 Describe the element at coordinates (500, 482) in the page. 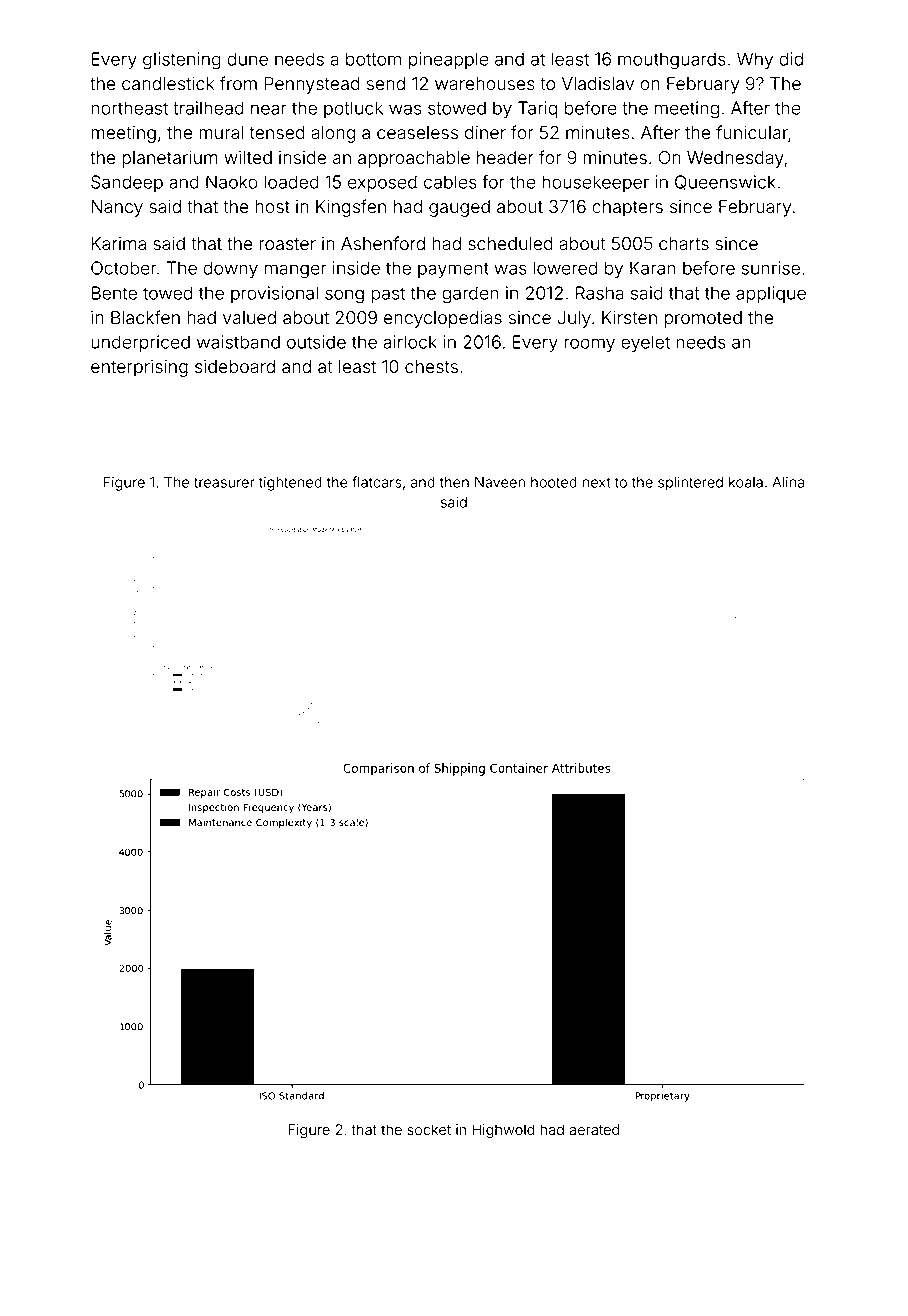

I see `Naveen` at that location.
